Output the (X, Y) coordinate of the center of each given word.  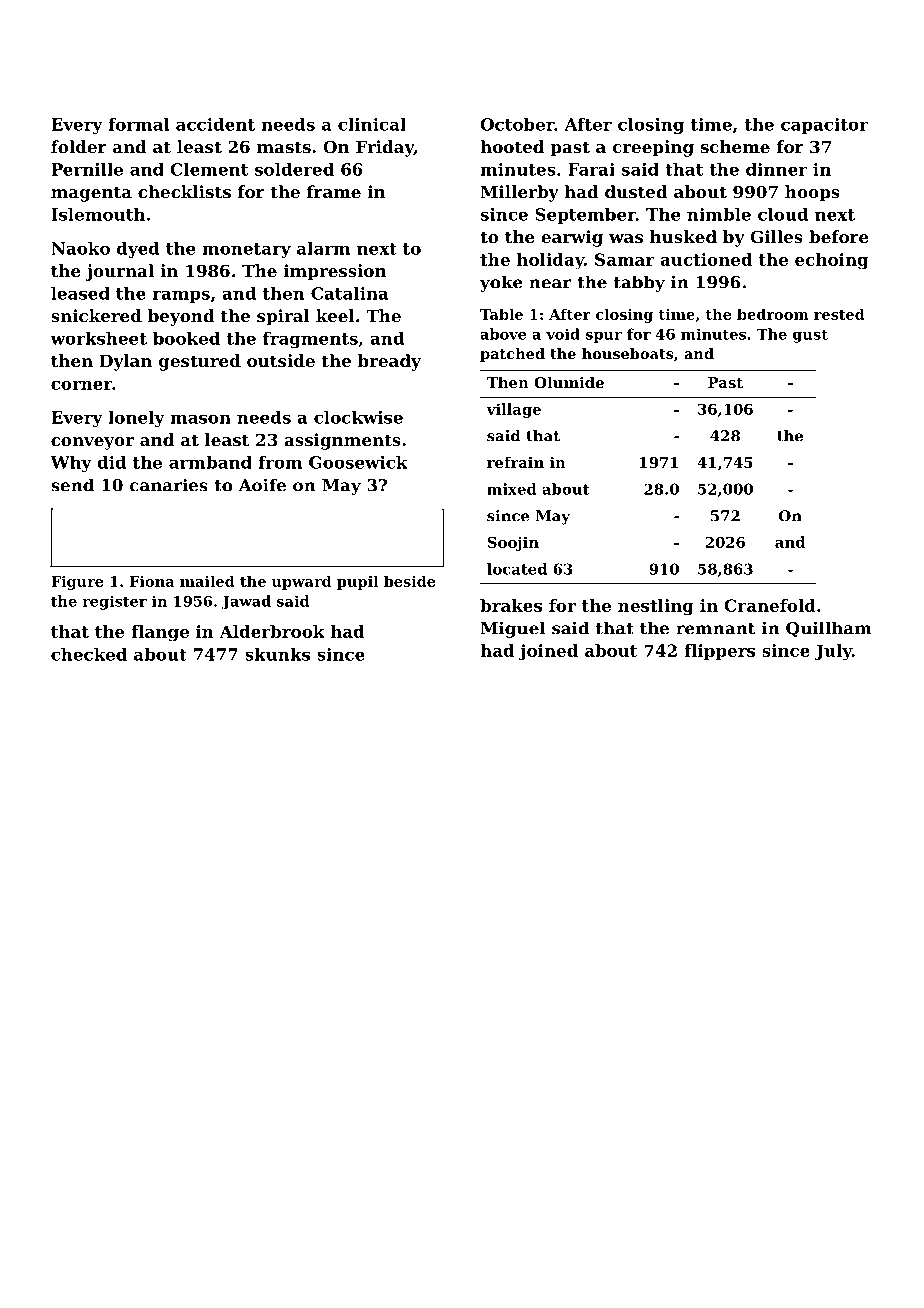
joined (548, 652)
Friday (385, 148)
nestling (656, 607)
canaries (169, 485)
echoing (832, 261)
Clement (209, 169)
